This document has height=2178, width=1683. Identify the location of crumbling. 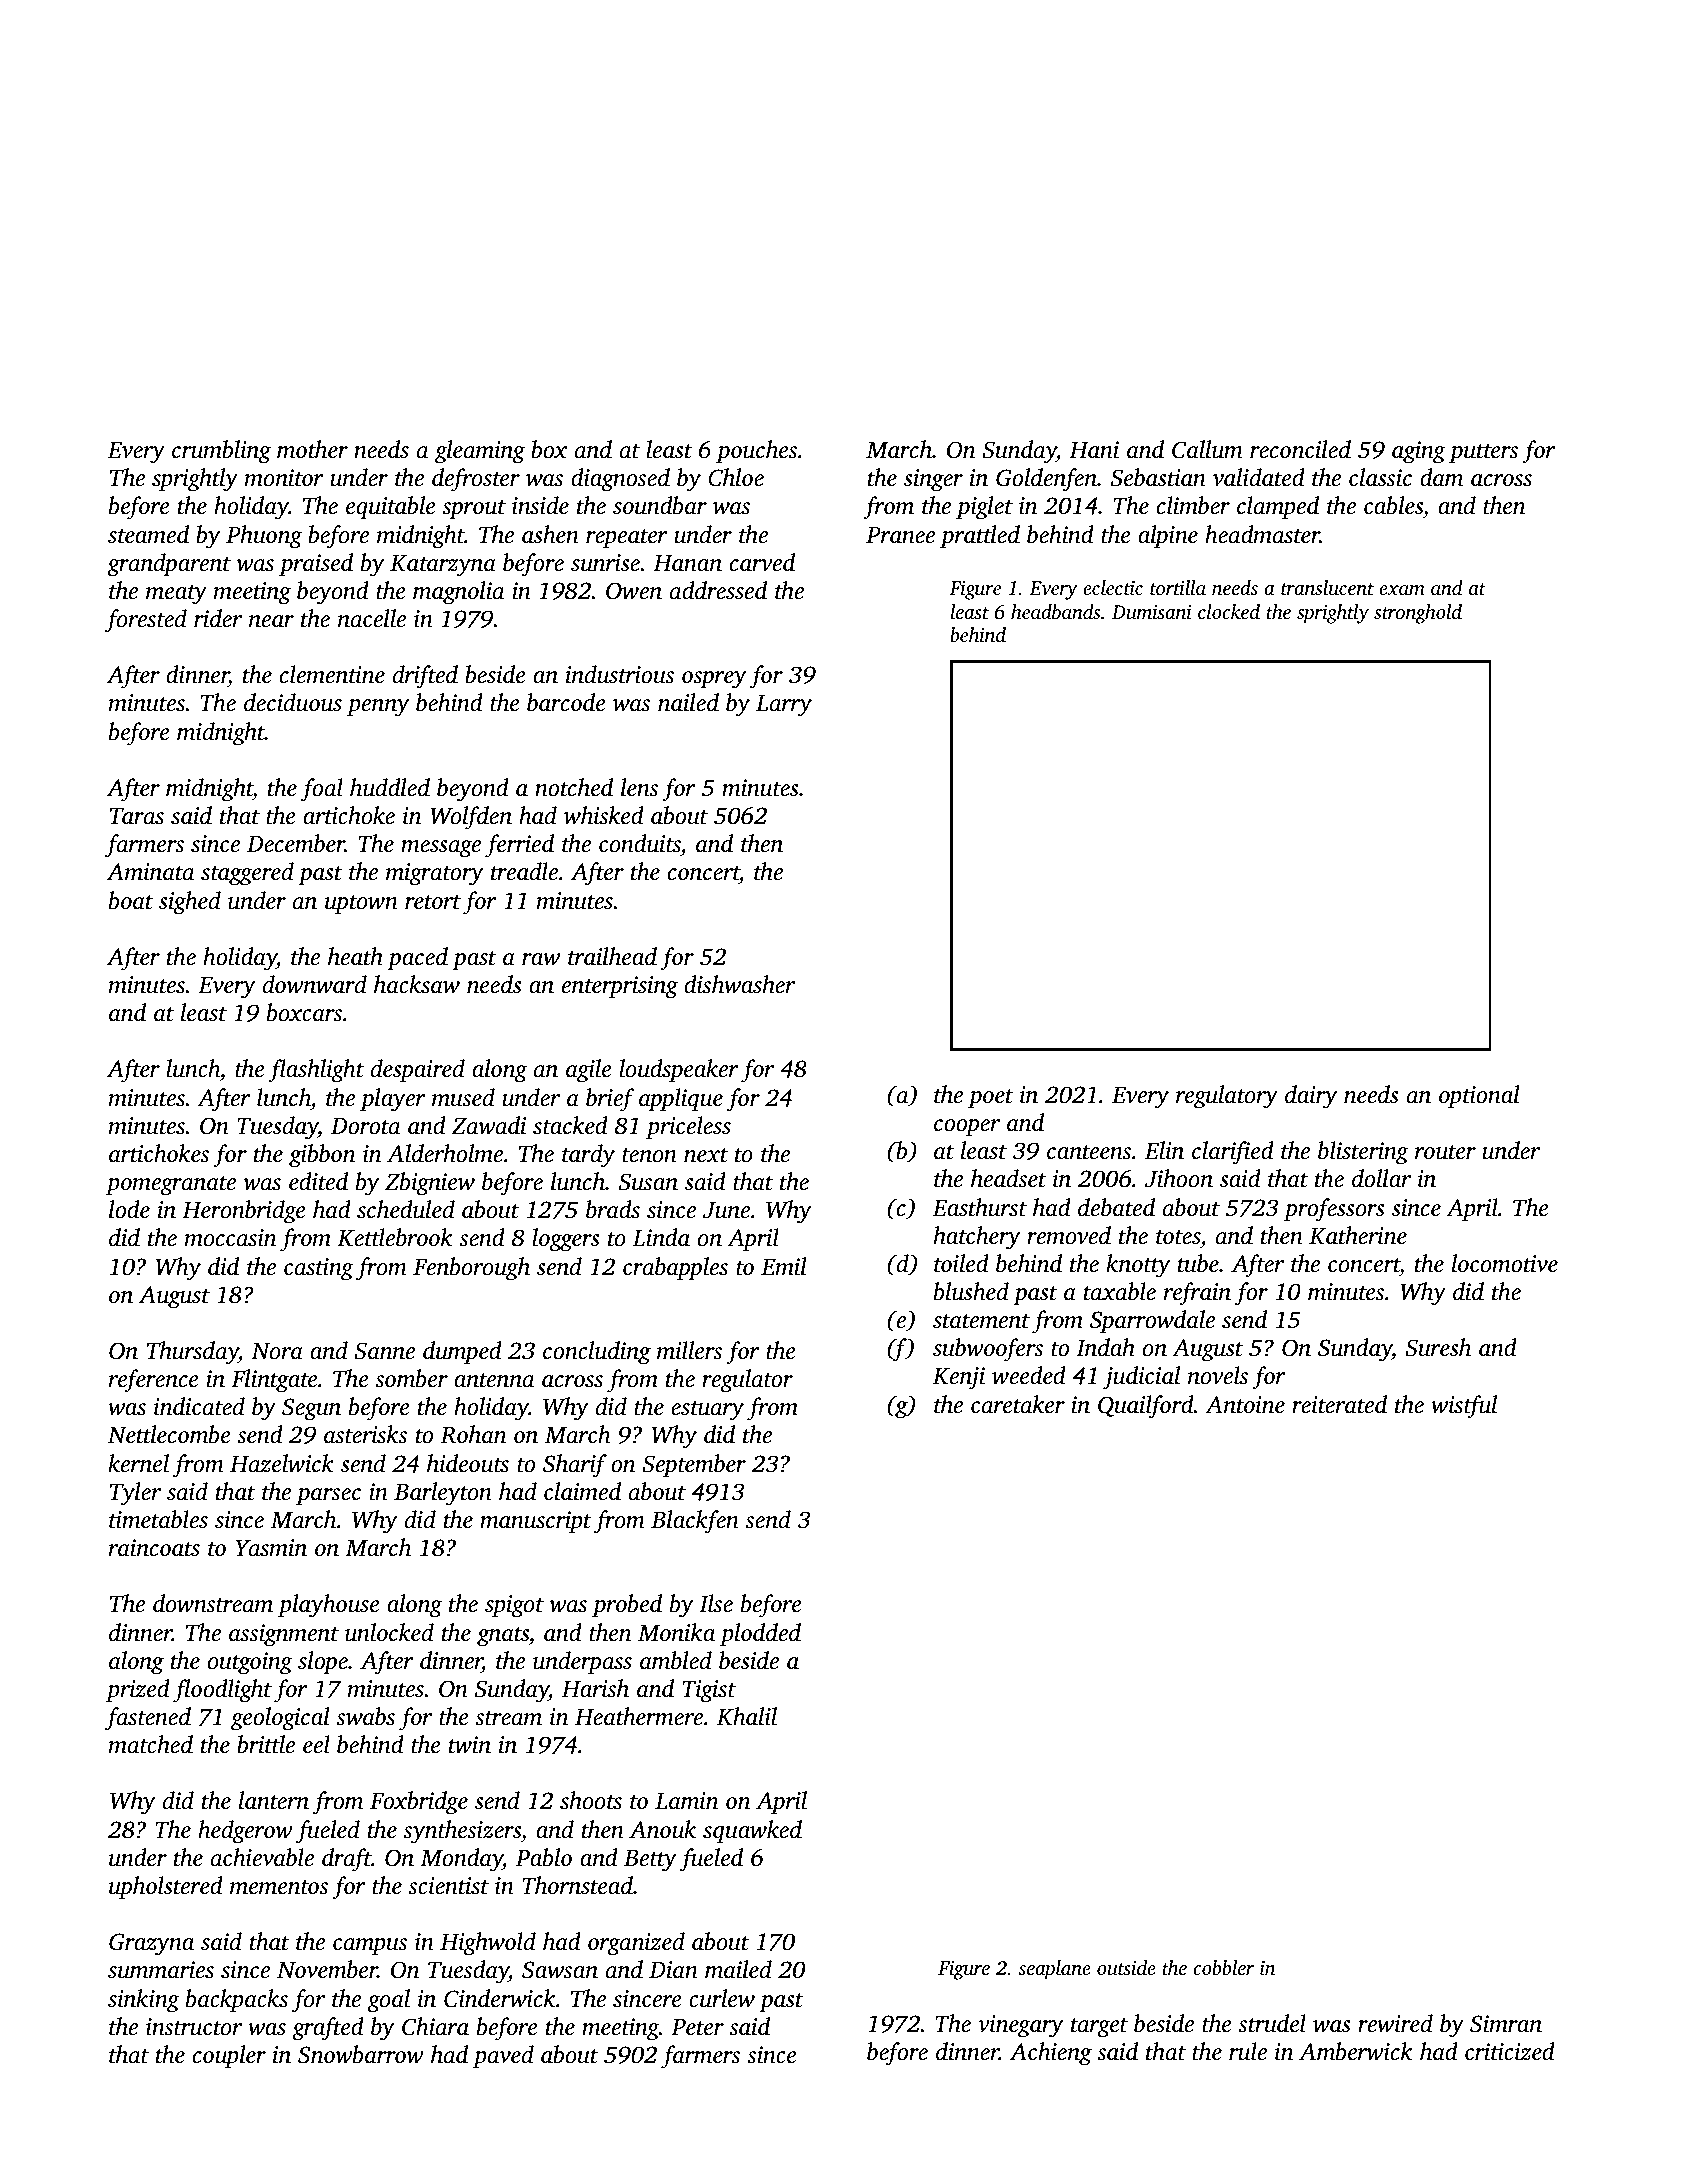
(221, 452).
